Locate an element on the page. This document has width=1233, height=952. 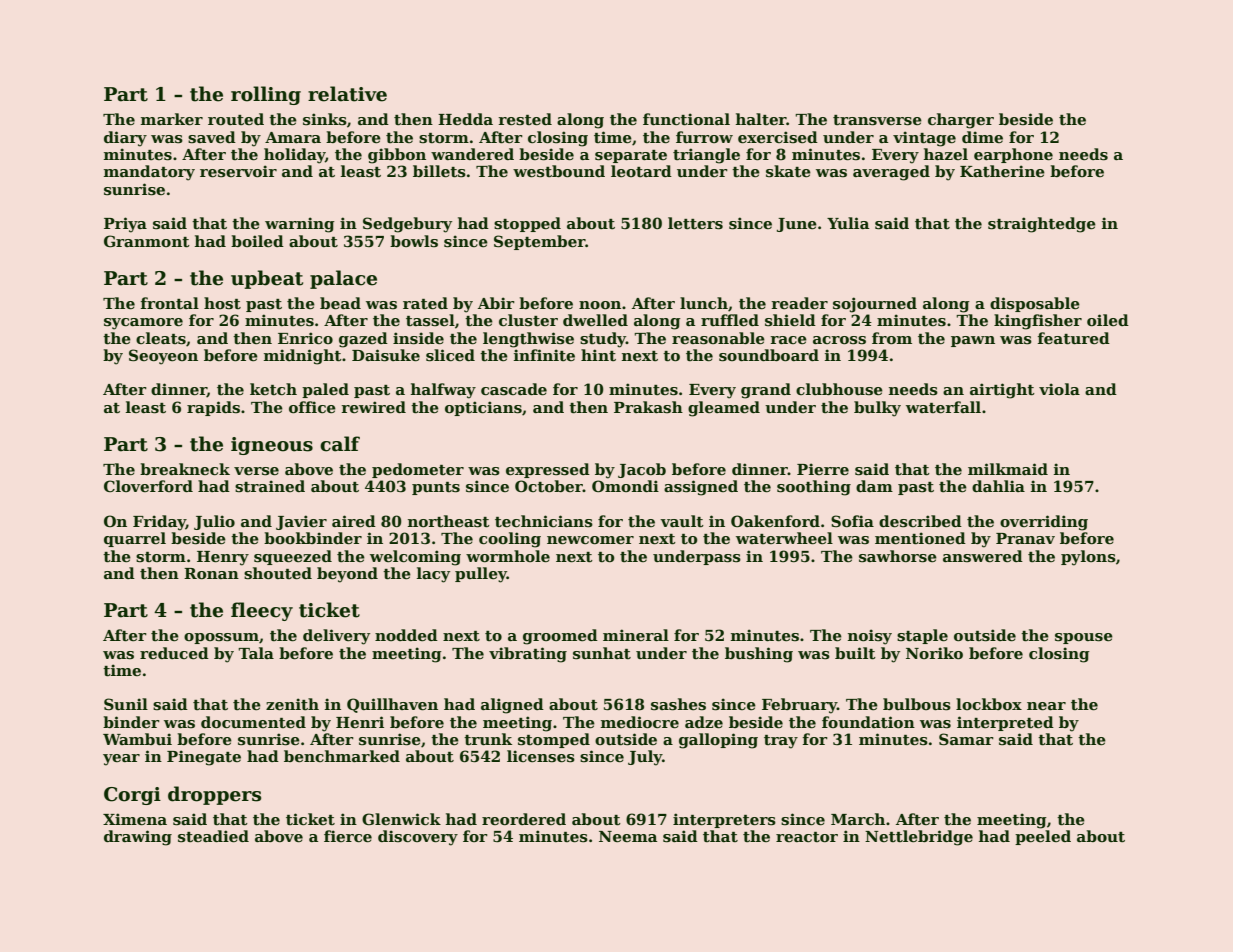
strained is located at coordinates (270, 486).
